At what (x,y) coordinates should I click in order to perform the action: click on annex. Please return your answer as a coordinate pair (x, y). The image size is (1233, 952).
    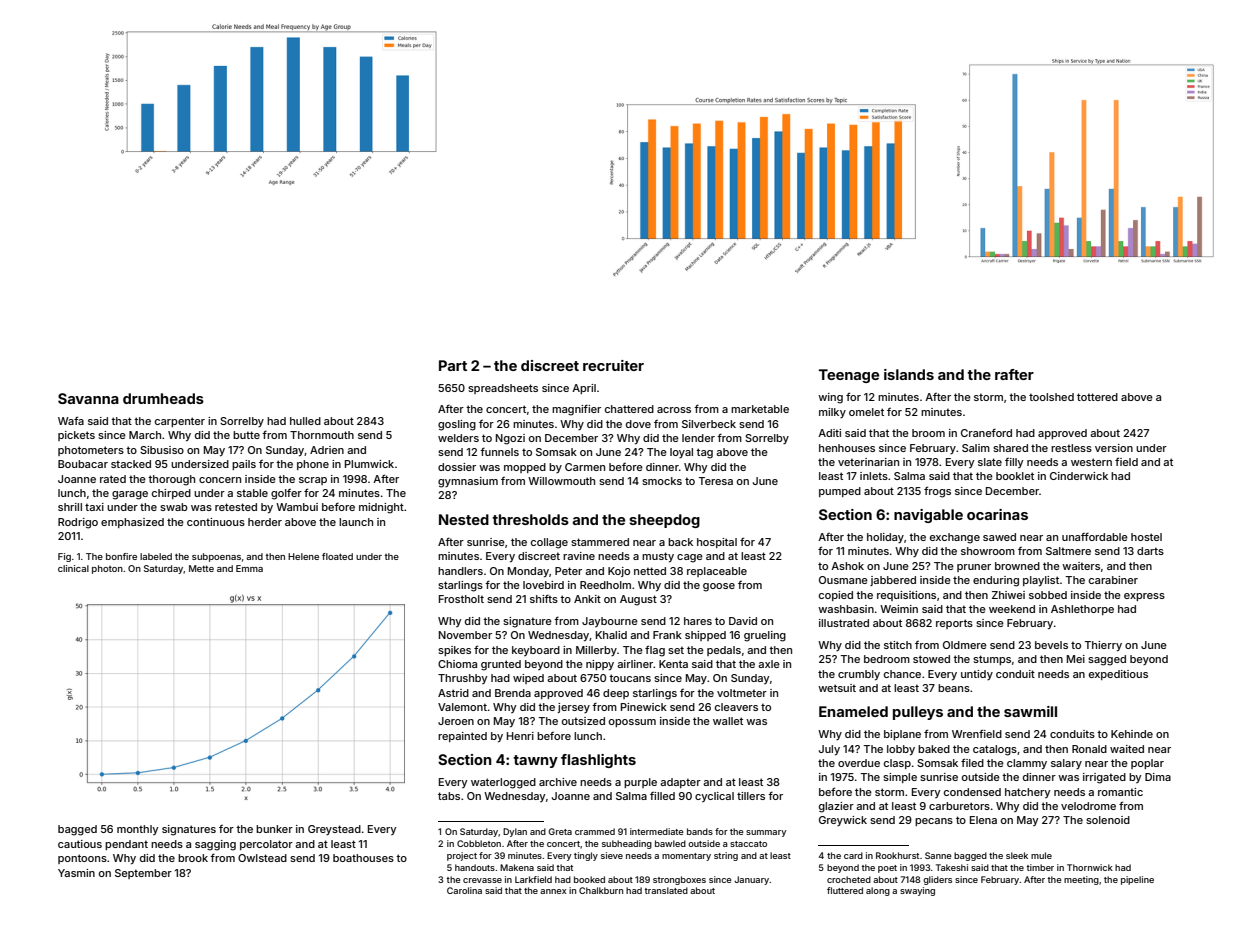
    Looking at the image, I should click on (553, 891).
